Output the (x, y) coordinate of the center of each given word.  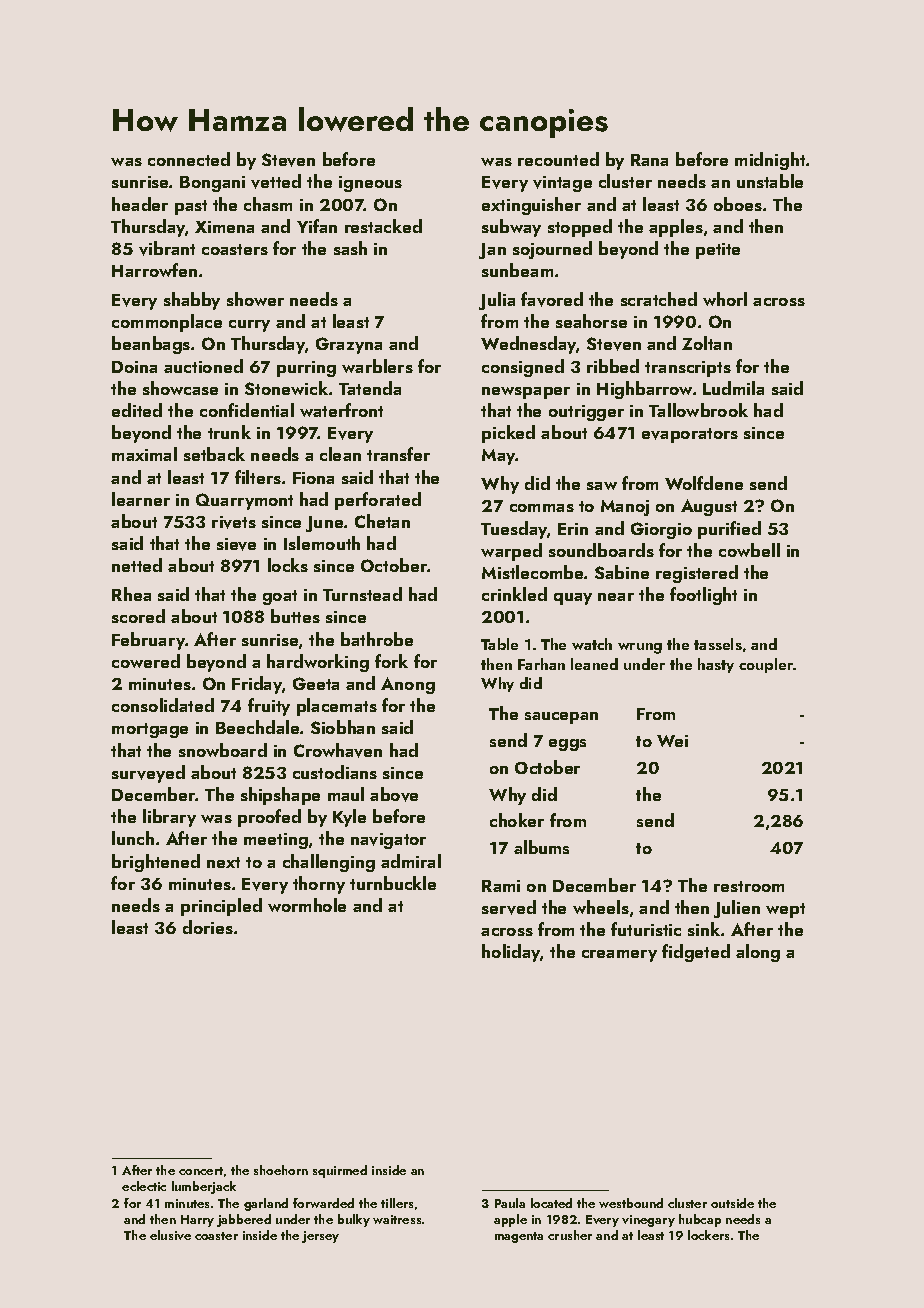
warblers (377, 366)
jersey (320, 1237)
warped (511, 552)
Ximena (224, 227)
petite (718, 251)
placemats (337, 707)
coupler (766, 665)
